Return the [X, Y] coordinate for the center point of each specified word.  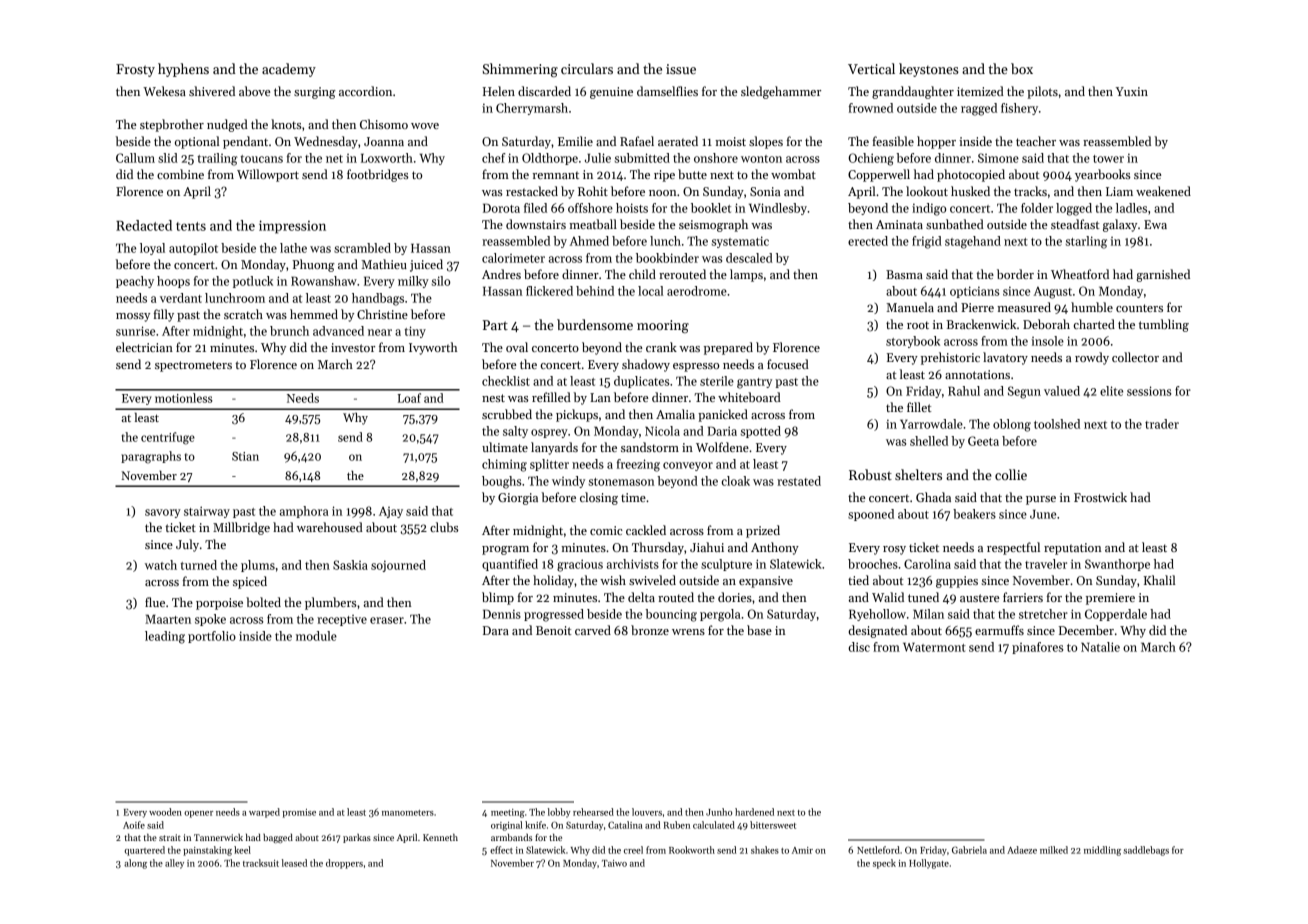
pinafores [1037, 648]
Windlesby [778, 209]
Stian [245, 456]
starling [1086, 242]
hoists [632, 208]
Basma [904, 274]
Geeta [983, 441]
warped [264, 813]
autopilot [193, 249]
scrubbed [507, 414]
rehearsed [593, 812]
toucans [261, 159]
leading [165, 637]
